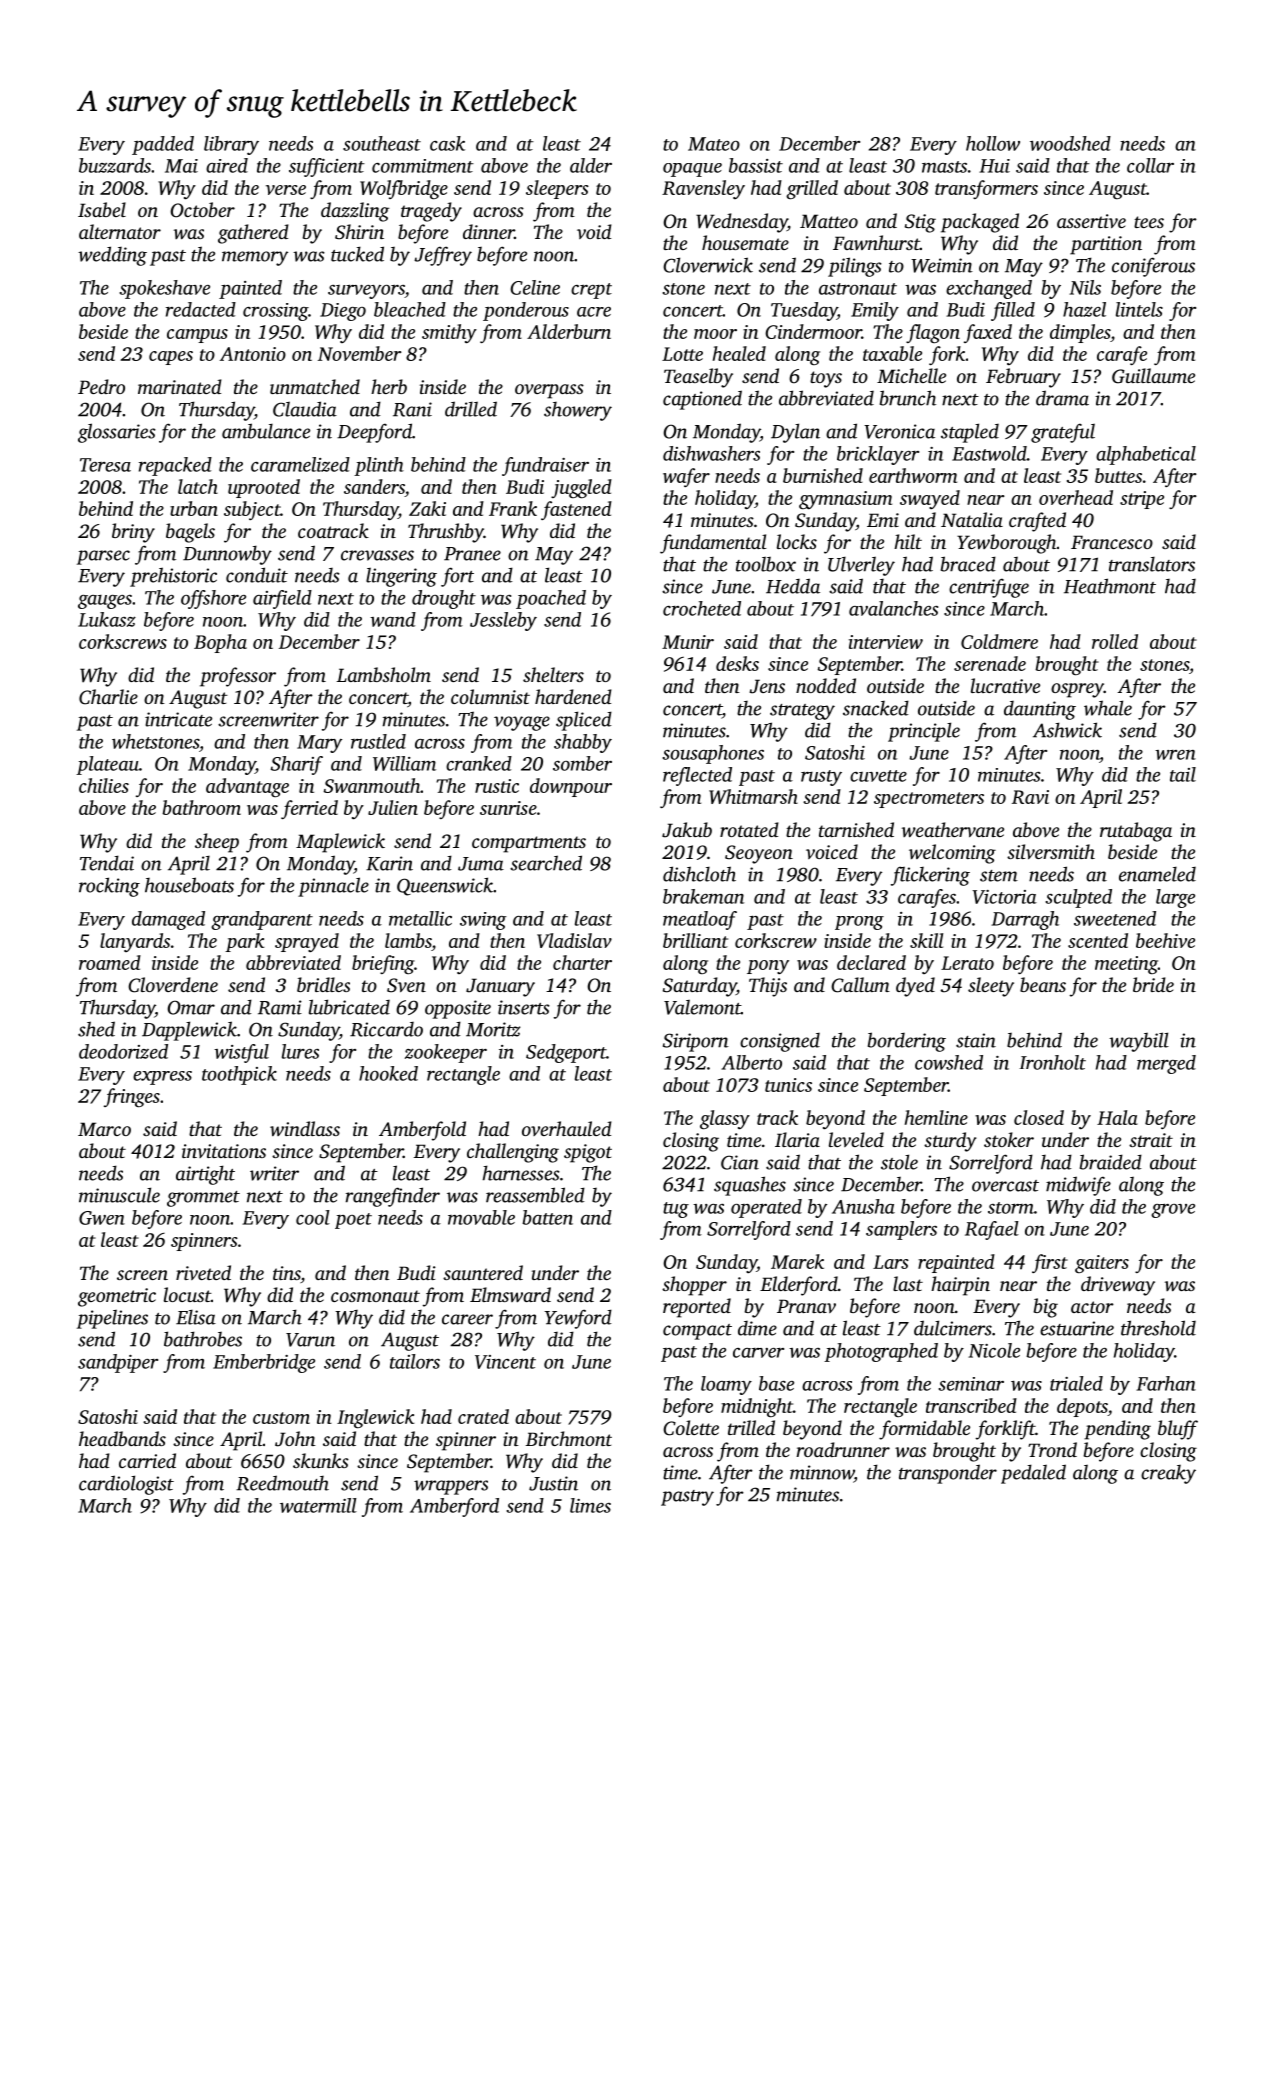 This document has width=1274, height=2098. Describe the element at coordinates (203, 1339) in the document. I see `bathrobes` at that location.
